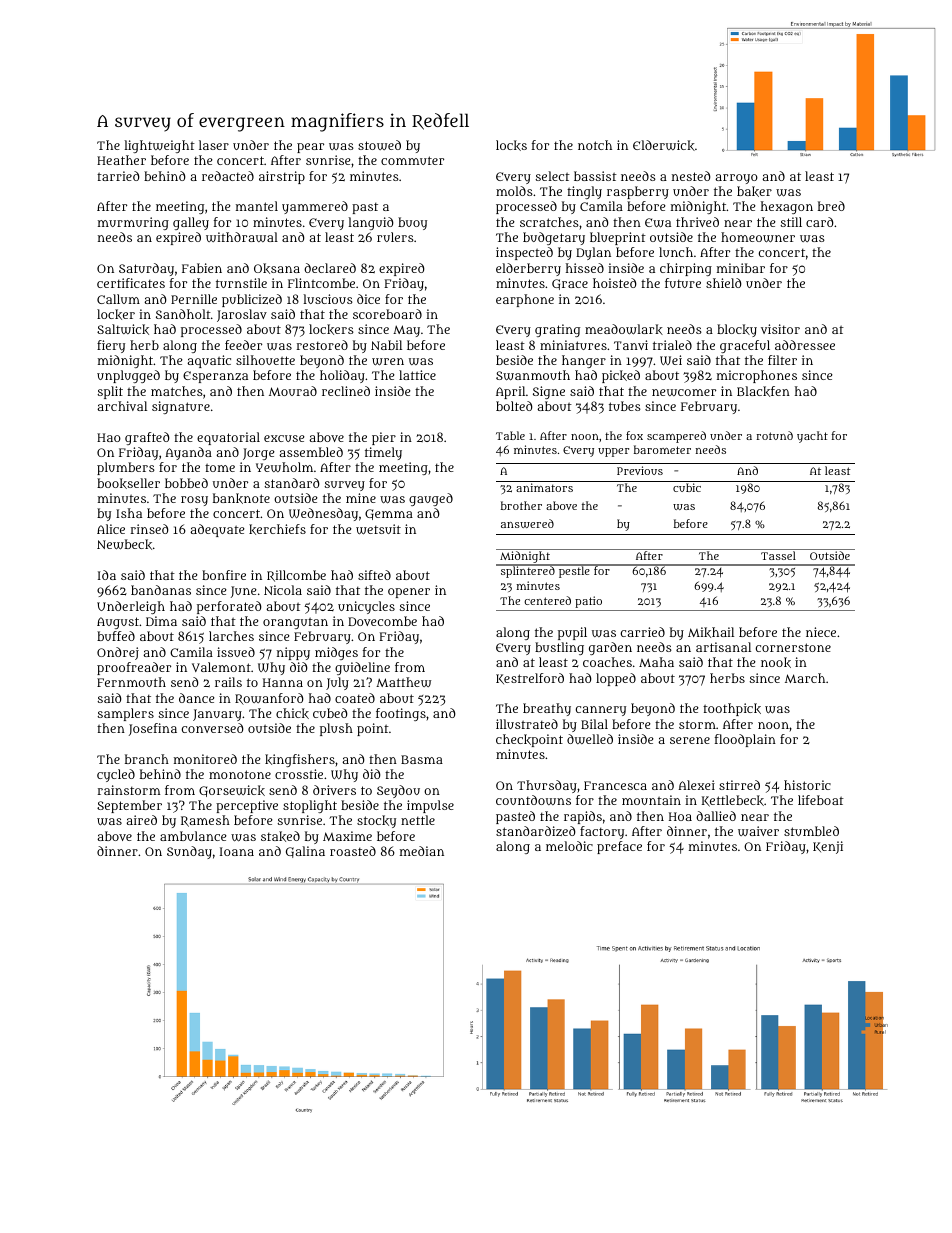  What do you see at coordinates (386, 345) in the image?
I see `Nabil` at bounding box center [386, 345].
